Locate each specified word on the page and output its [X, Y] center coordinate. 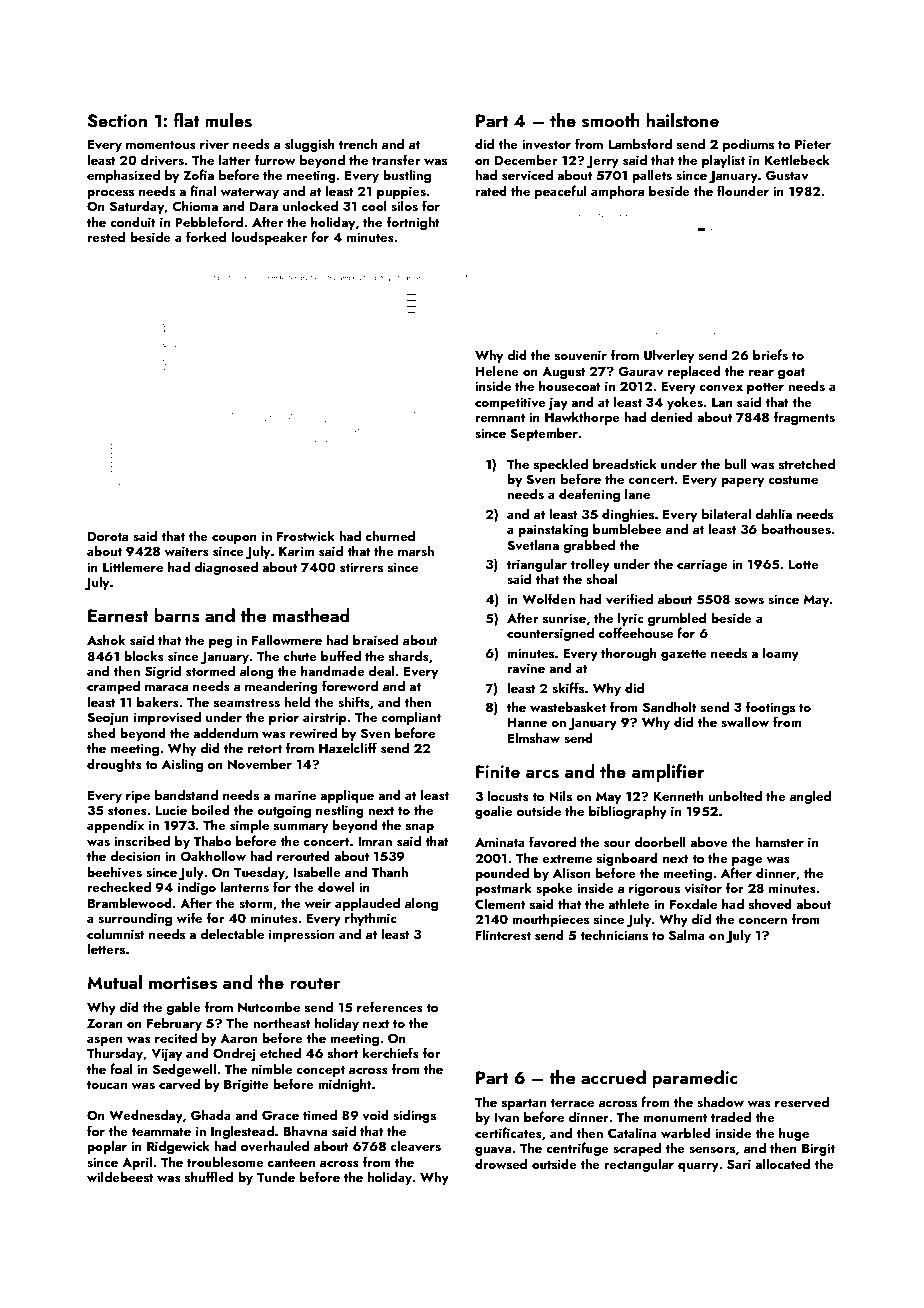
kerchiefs [391, 1052]
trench [358, 143]
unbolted [735, 795]
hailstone [682, 120]
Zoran [104, 1023]
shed [101, 733]
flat [186, 120]
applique [347, 796]
